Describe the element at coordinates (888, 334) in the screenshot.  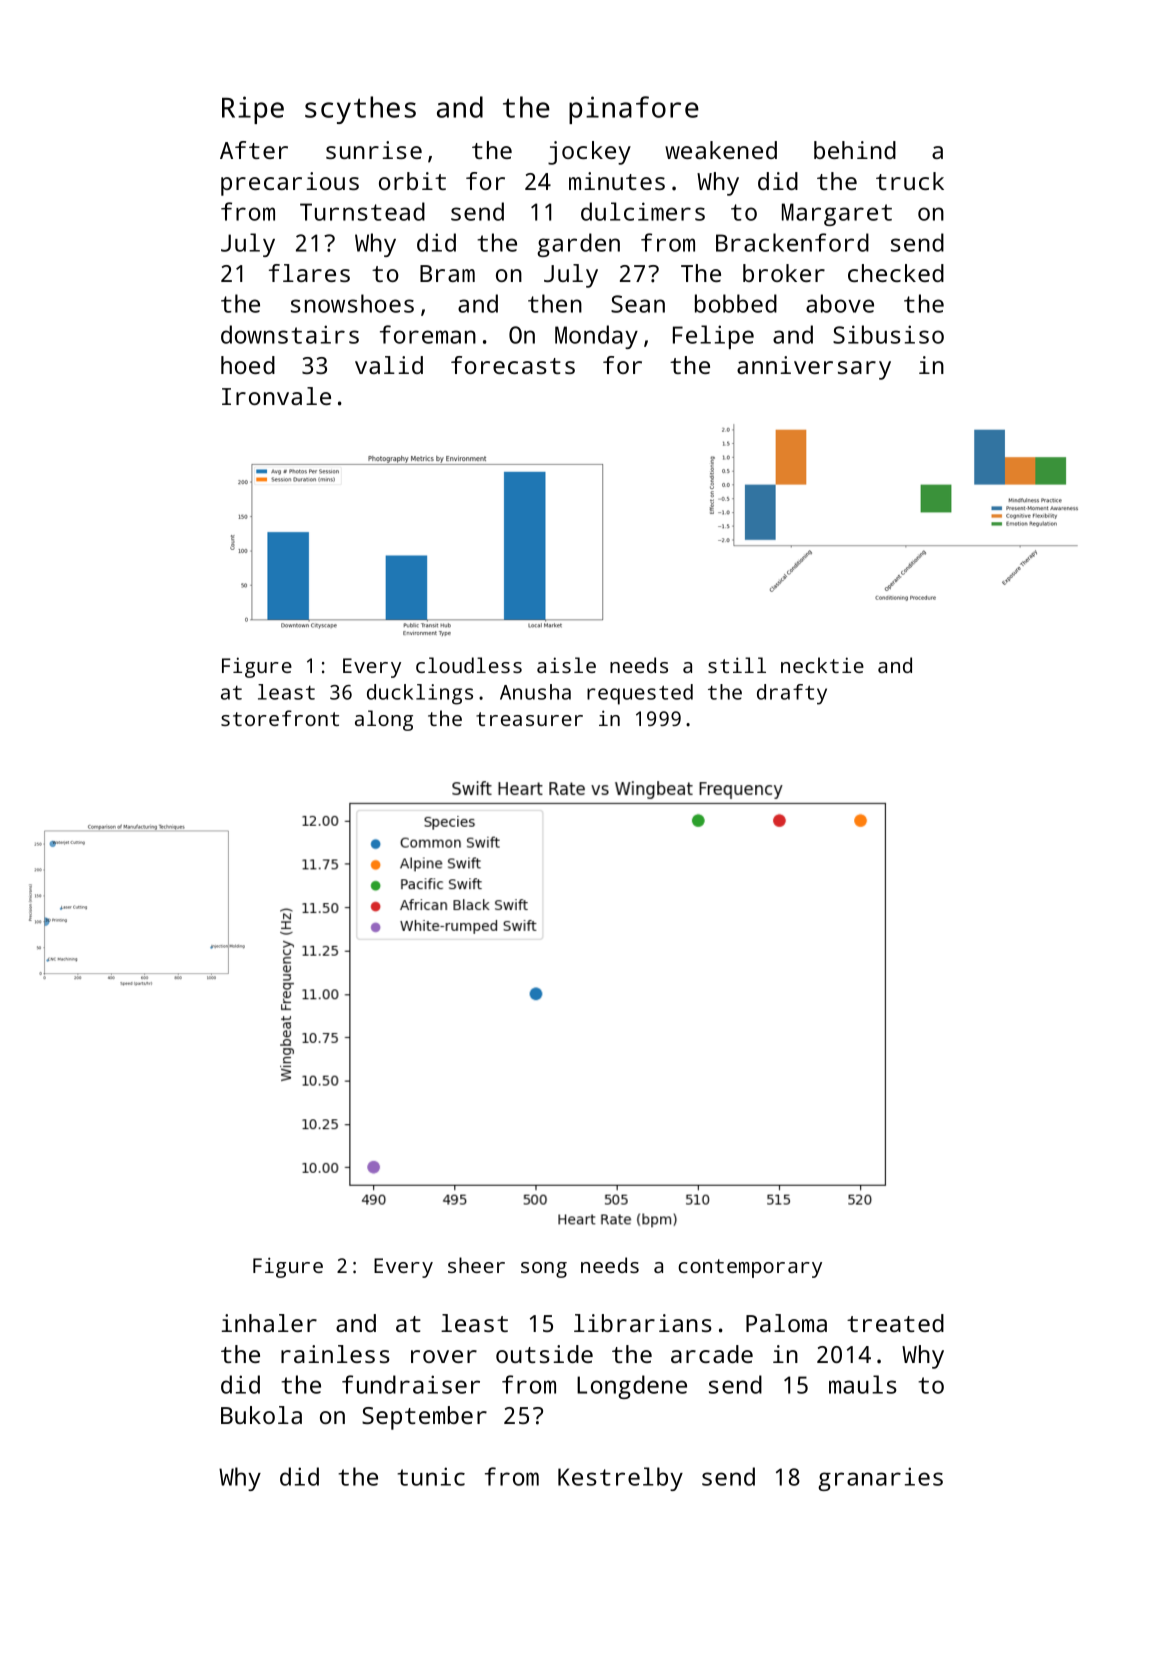
I see `Sibusiso` at that location.
